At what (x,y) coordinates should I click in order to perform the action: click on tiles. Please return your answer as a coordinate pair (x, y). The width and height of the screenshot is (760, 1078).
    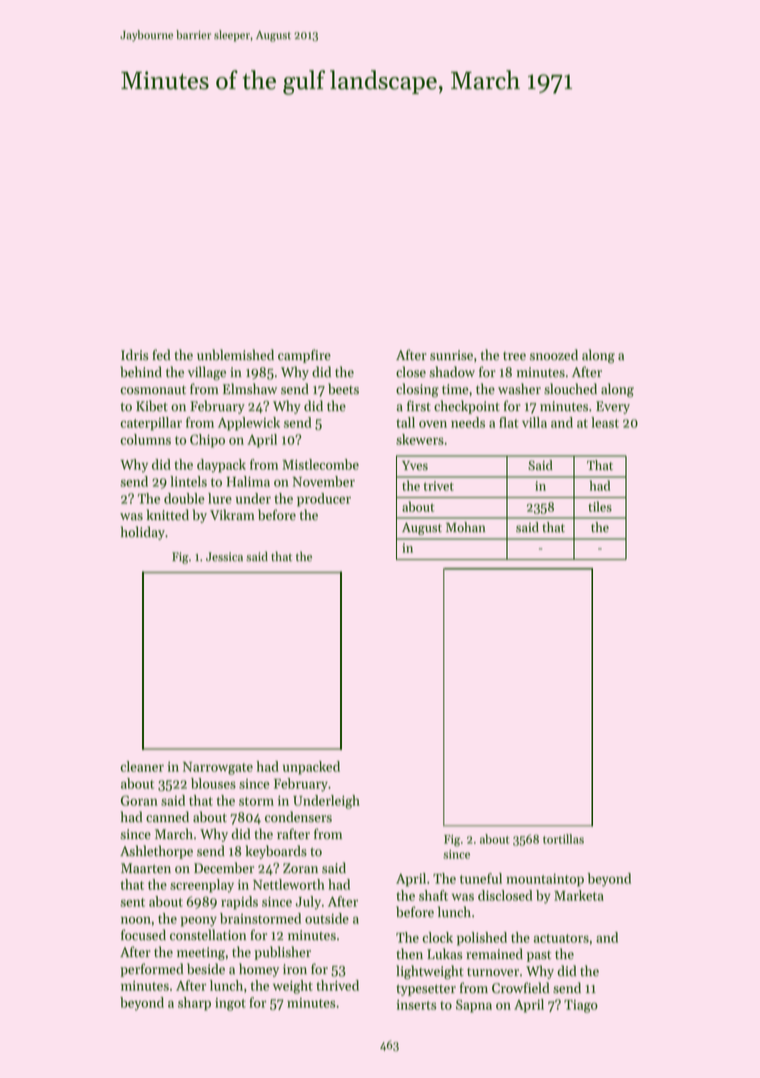
    Looking at the image, I should click on (600, 506).
